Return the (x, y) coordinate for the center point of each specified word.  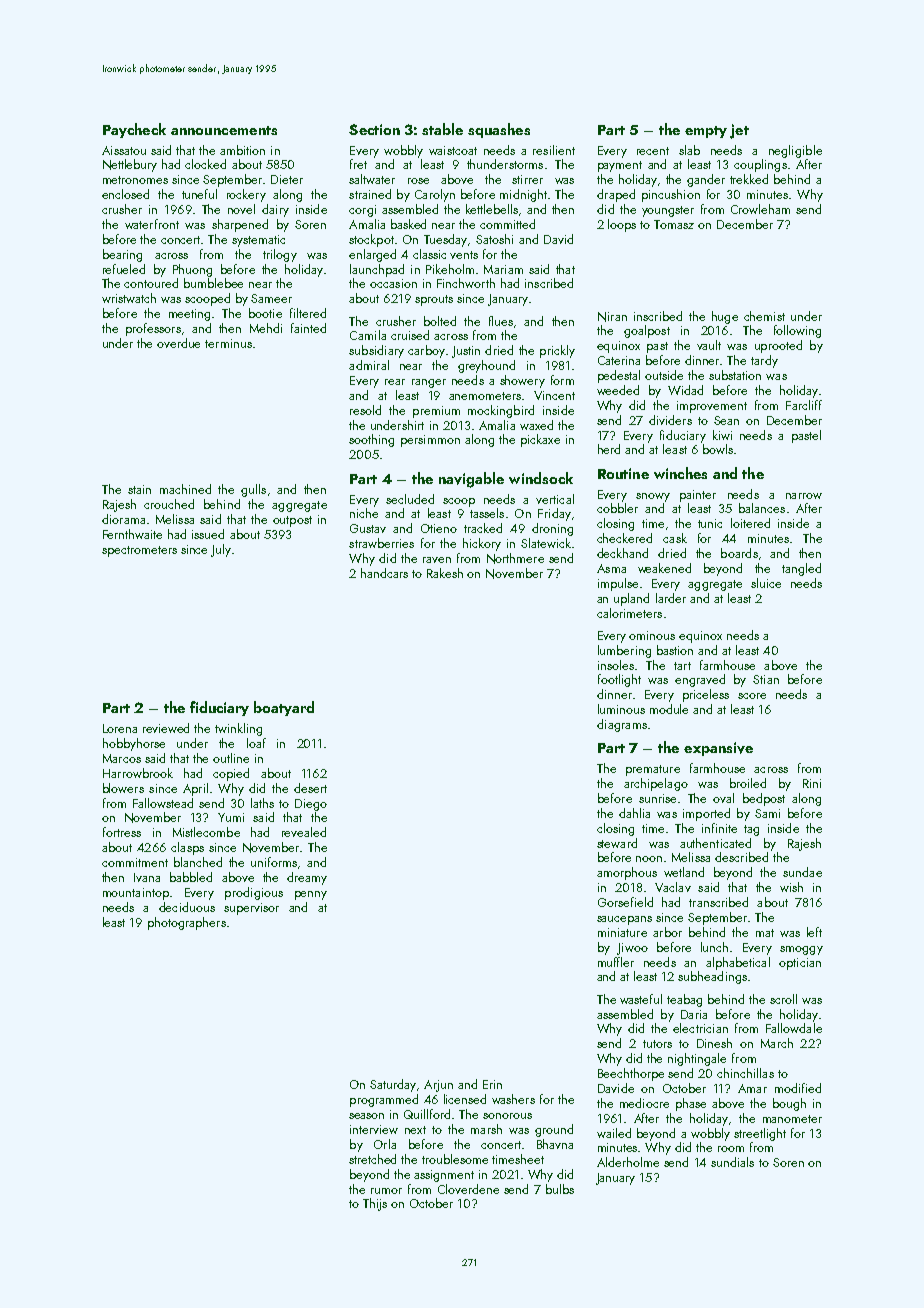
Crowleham (760, 209)
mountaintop (136, 894)
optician (800, 964)
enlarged (372, 255)
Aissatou (124, 150)
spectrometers (139, 551)
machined (185, 489)
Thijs (375, 1204)
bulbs (560, 1189)
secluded (410, 499)
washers (513, 1099)
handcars (384, 573)
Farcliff (804, 405)
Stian (766, 679)
